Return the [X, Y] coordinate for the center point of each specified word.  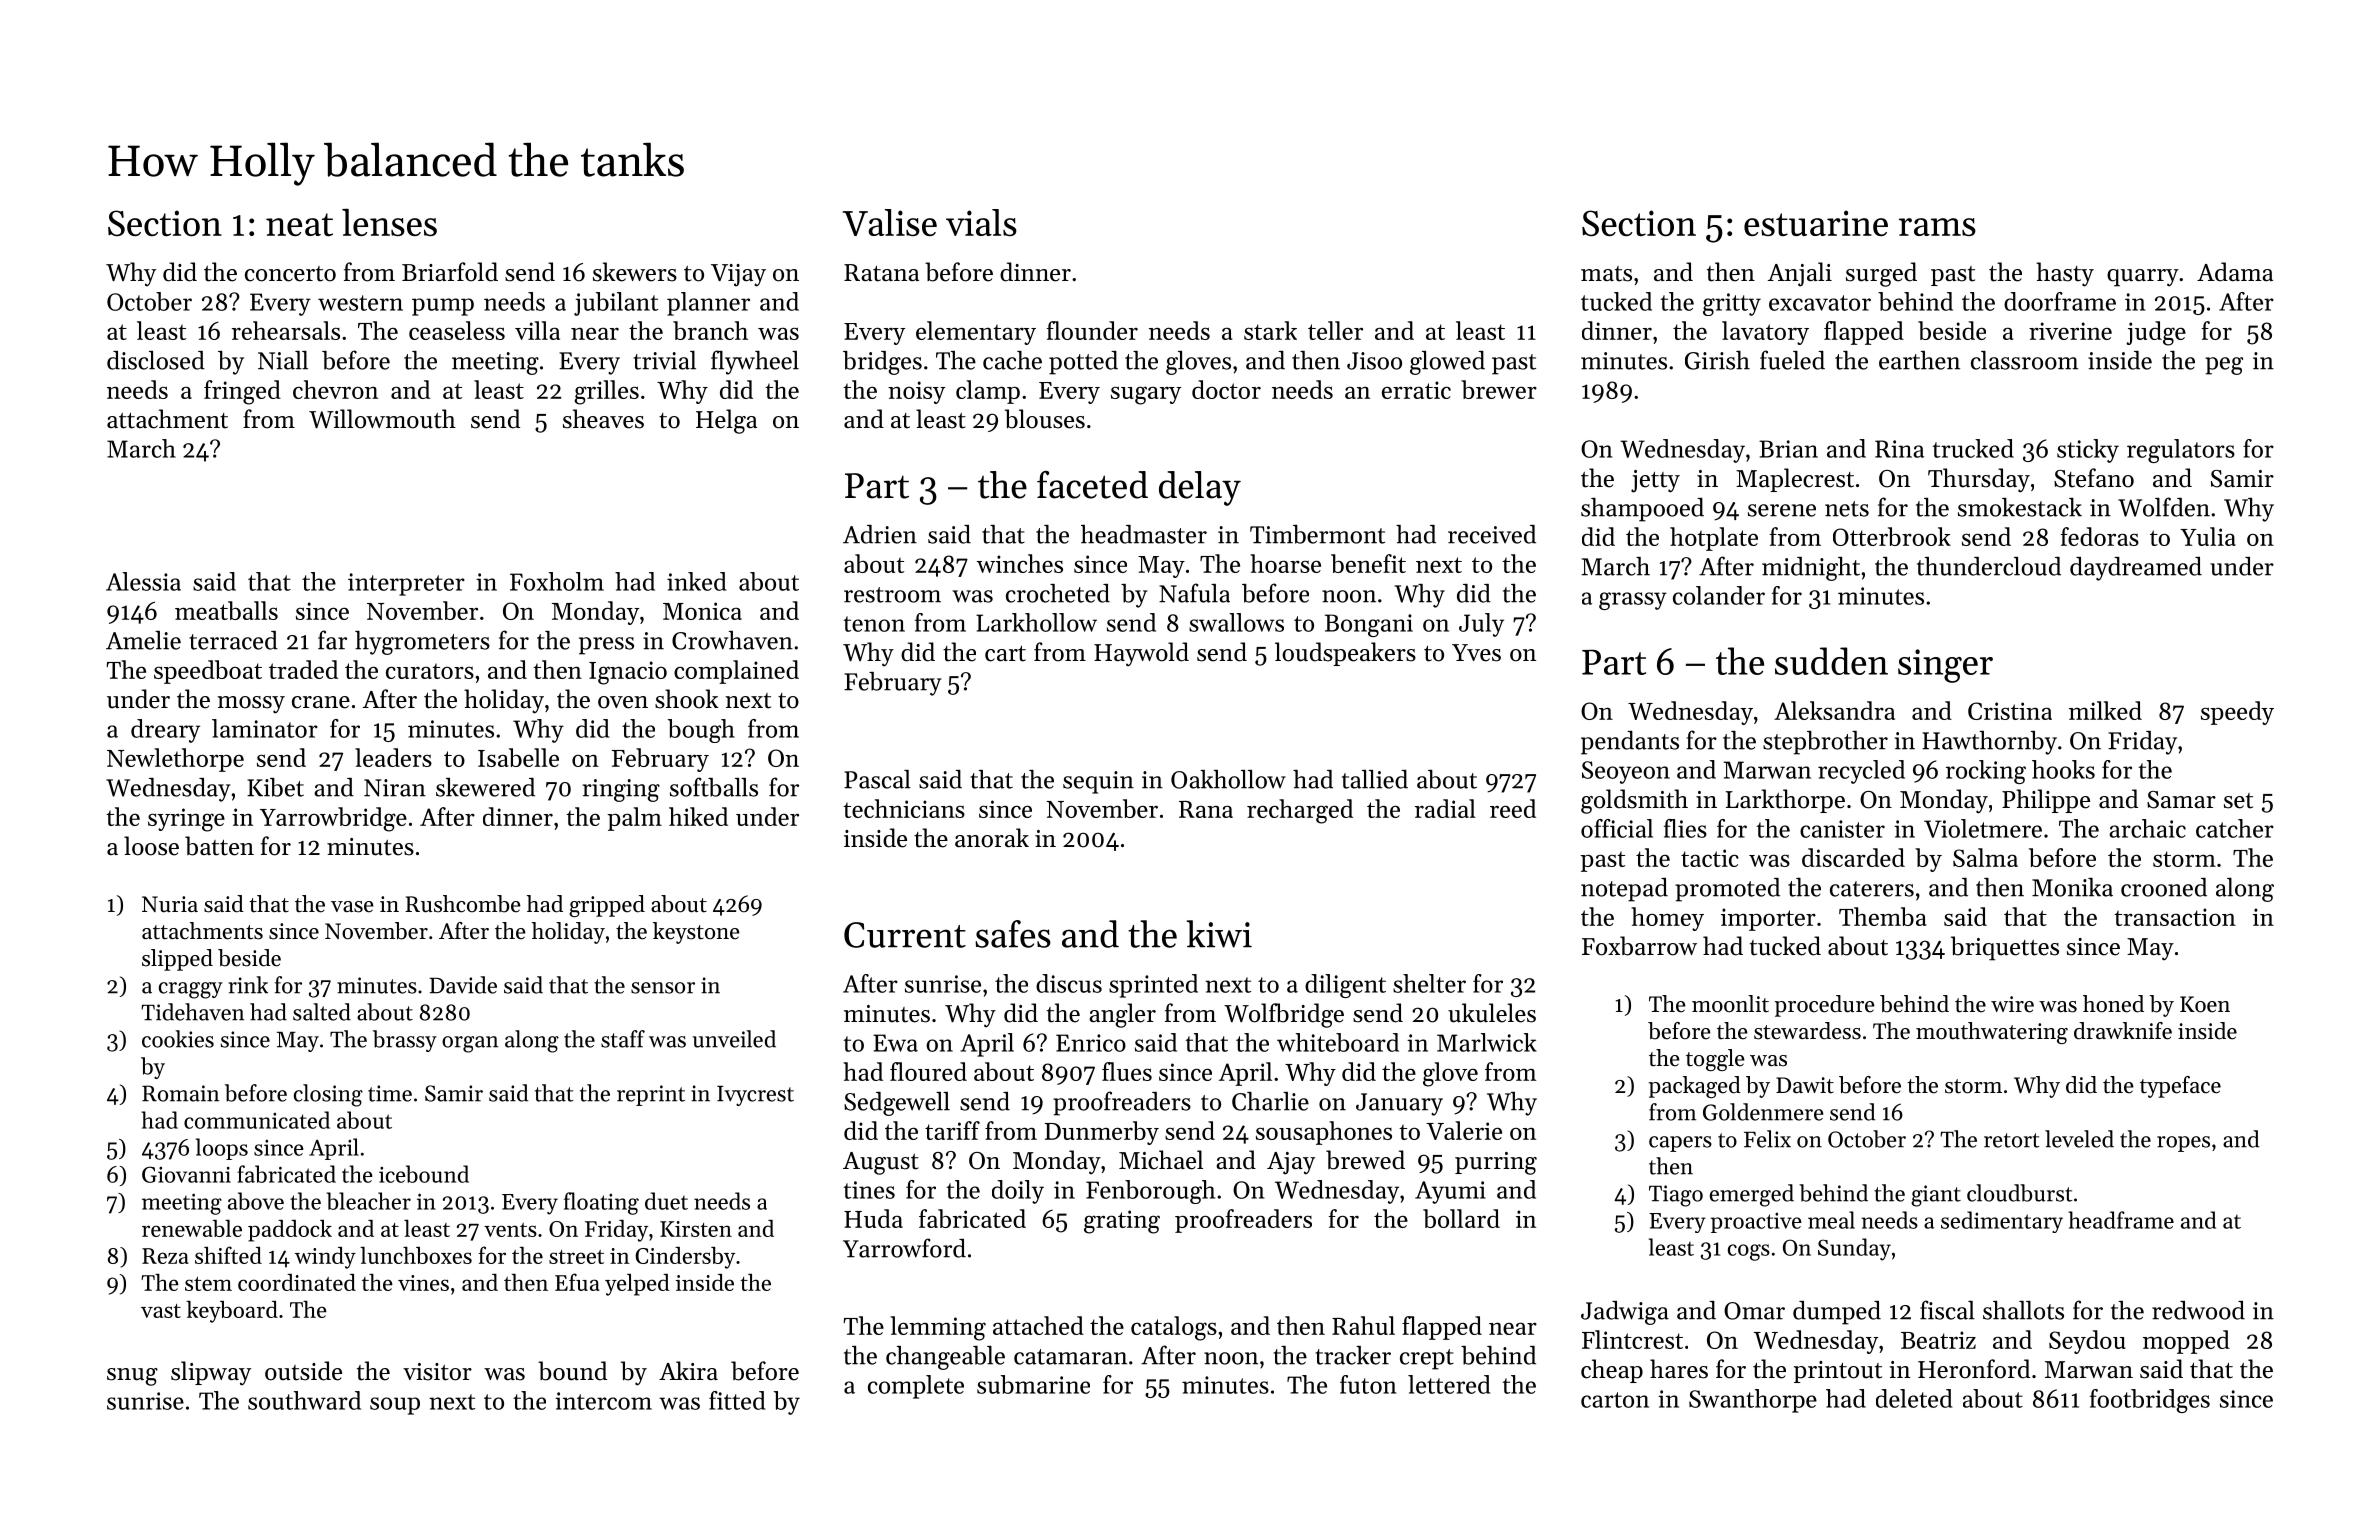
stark [1270, 330]
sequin [1098, 782]
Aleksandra [1834, 710]
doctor [1226, 389]
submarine [1033, 1384]
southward [304, 1400]
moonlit [1730, 1004]
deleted [1914, 1398]
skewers [635, 272]
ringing [621, 790]
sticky [2088, 451]
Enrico [1091, 1043]
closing [328, 1095]
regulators [2181, 451]
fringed [242, 392]
